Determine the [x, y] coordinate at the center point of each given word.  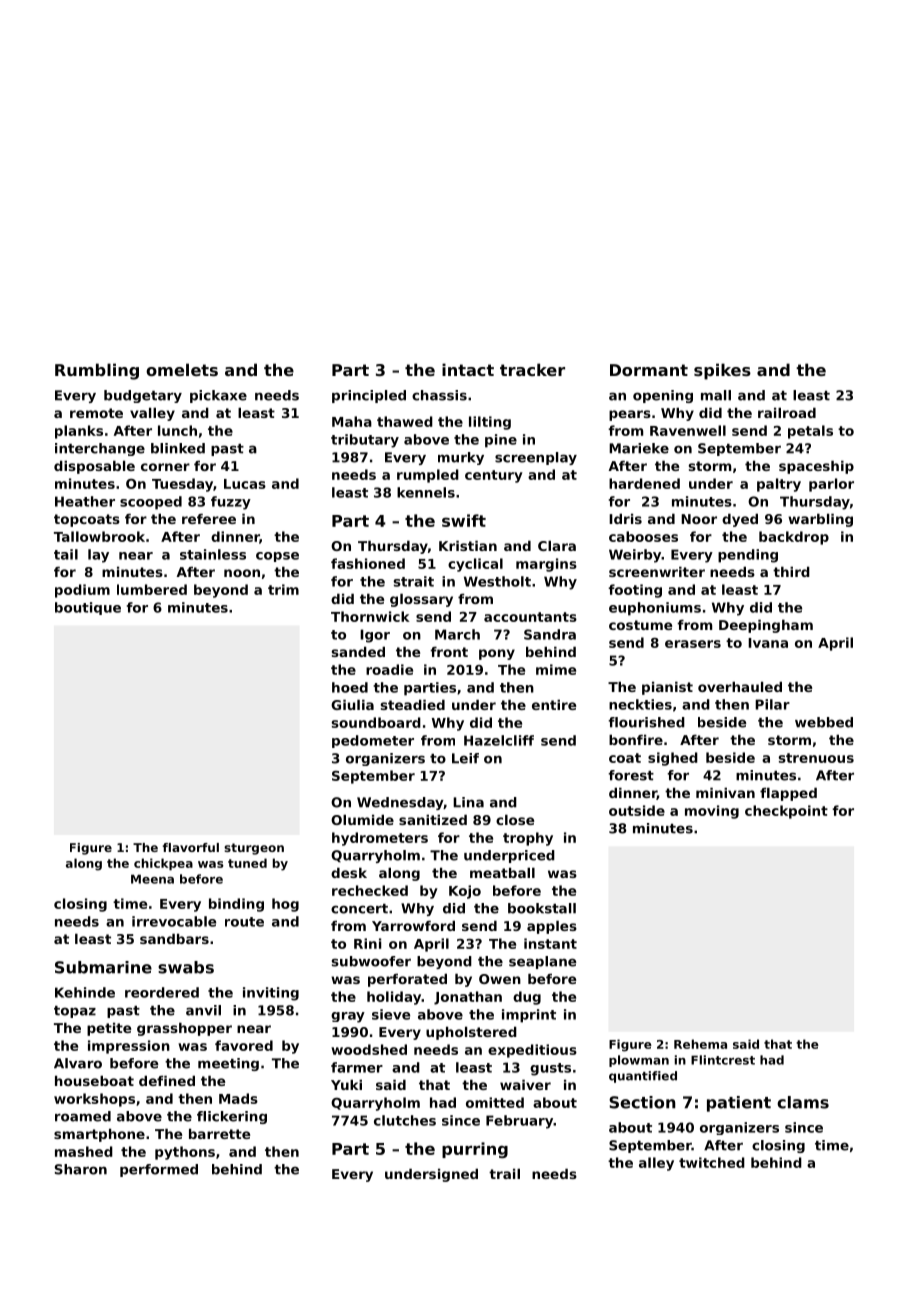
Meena [152, 879]
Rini [367, 943]
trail [504, 1173]
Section [642, 1102]
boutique [88, 608]
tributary [365, 441]
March [457, 634]
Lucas [245, 484]
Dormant [649, 370]
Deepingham [766, 626]
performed [159, 1170]
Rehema [700, 1044]
